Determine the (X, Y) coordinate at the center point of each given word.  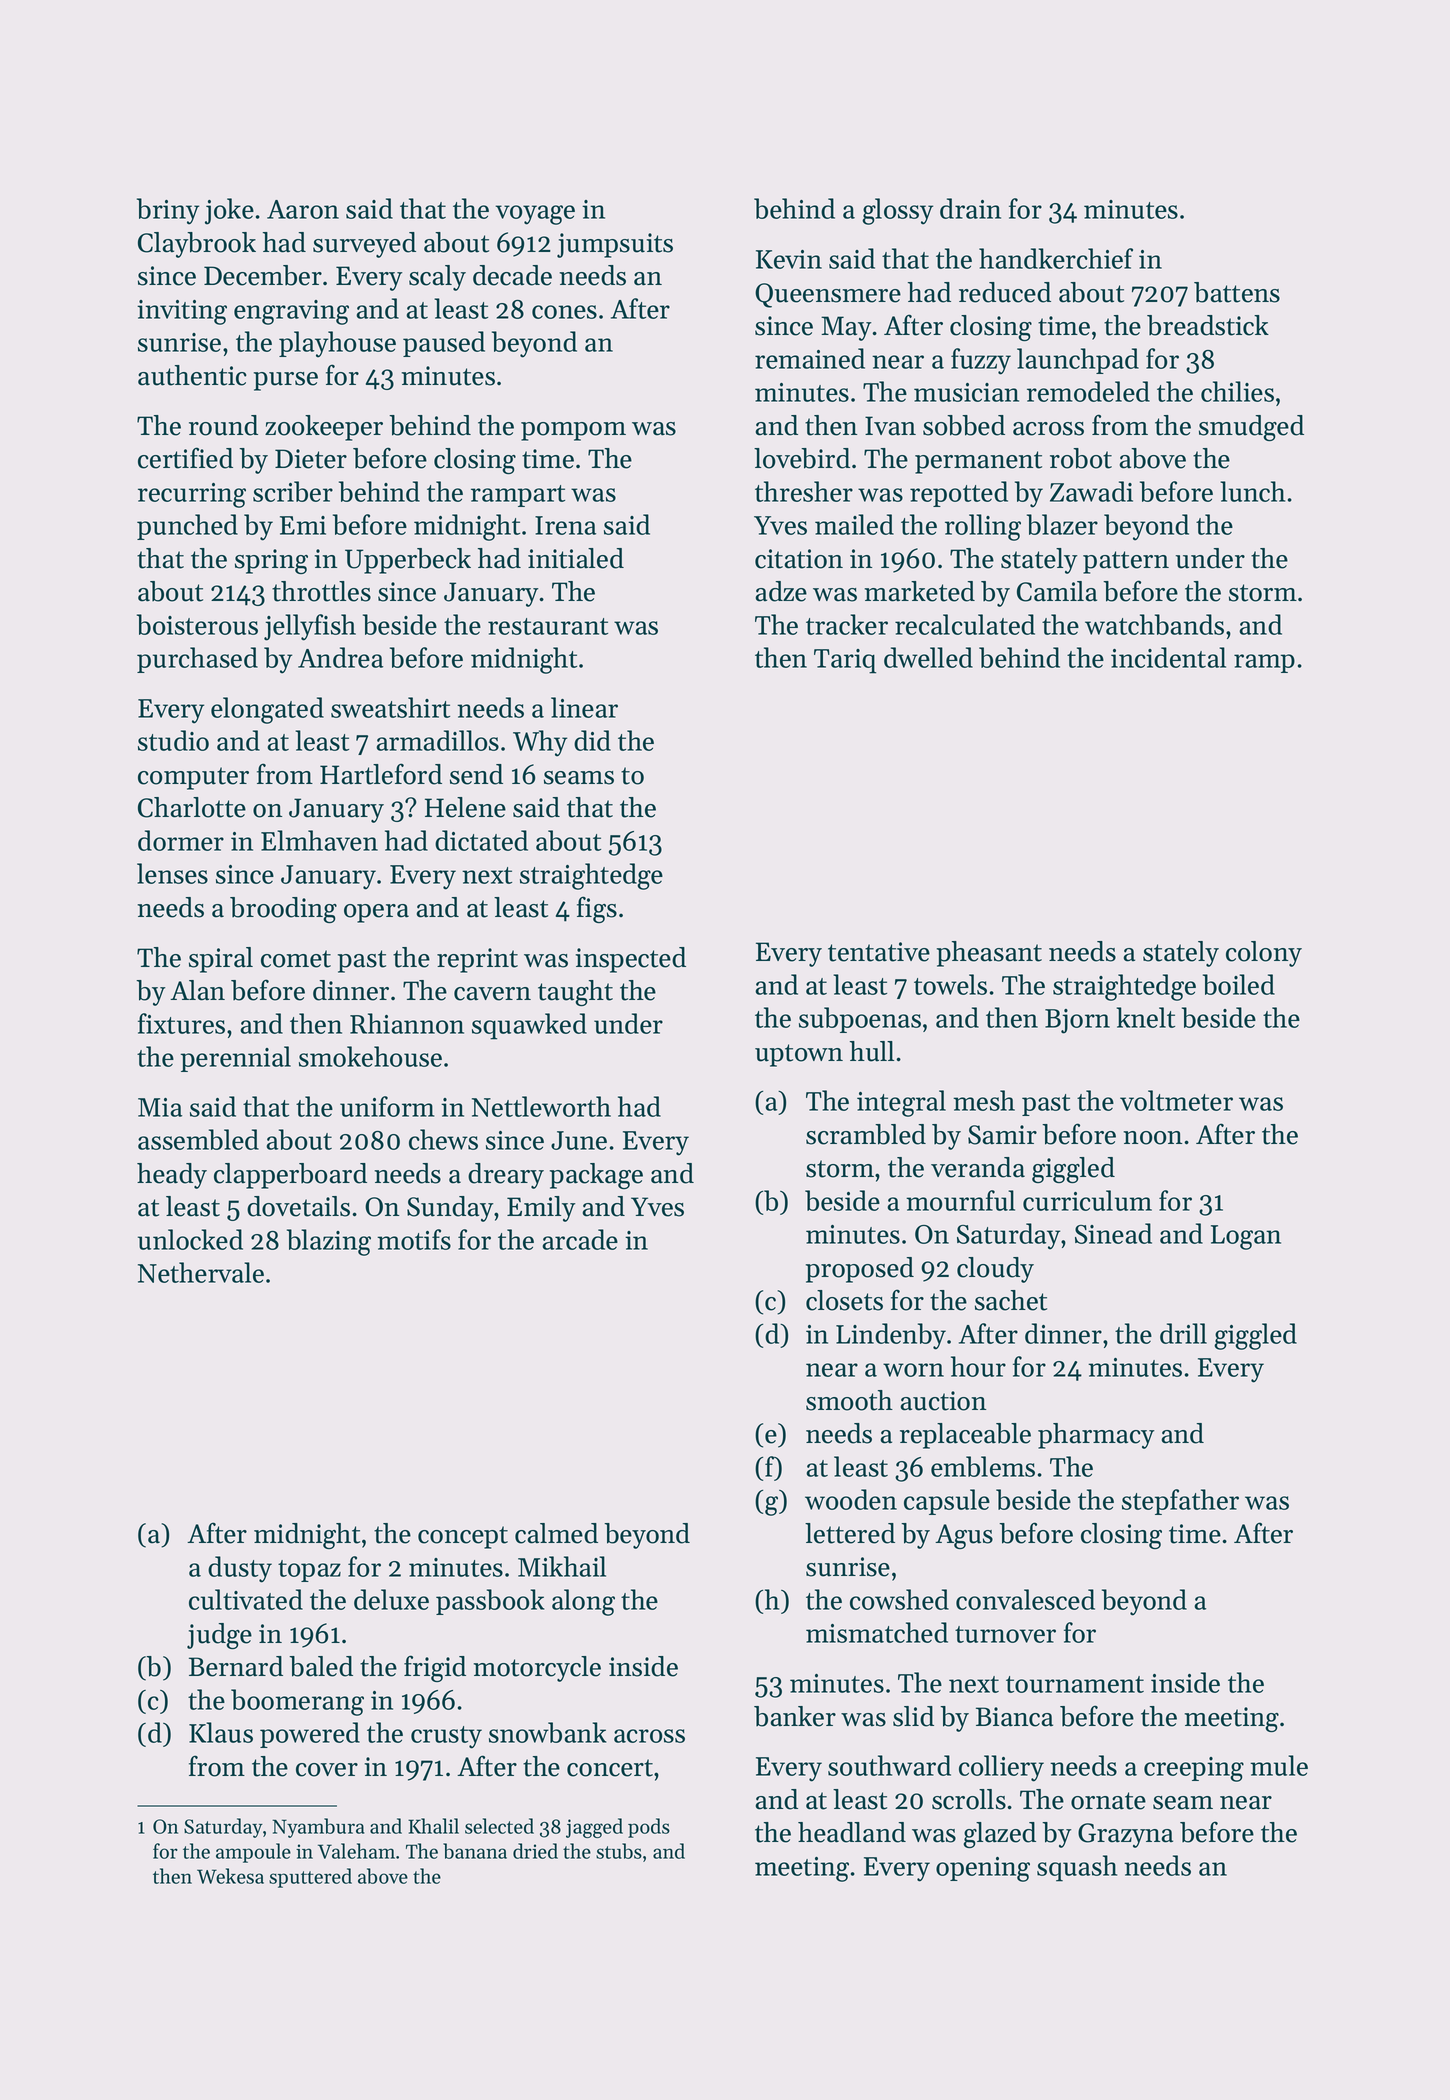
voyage (535, 215)
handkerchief (1056, 258)
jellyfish (310, 627)
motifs (414, 1239)
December (263, 275)
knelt (1146, 1017)
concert (610, 1768)
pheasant (989, 954)
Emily (541, 1209)
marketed (920, 591)
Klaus (221, 1732)
